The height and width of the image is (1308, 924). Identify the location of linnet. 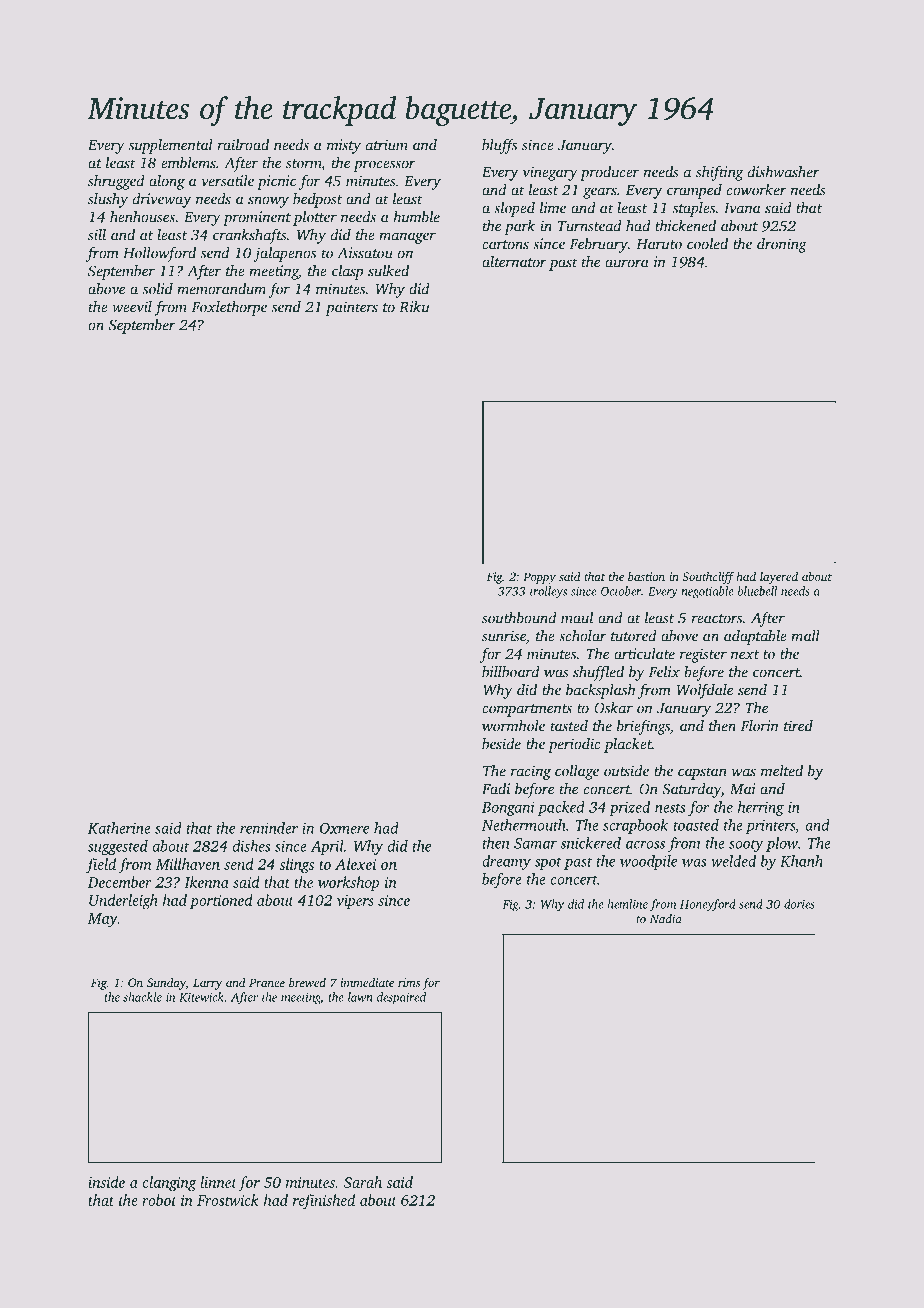
(218, 1182).
